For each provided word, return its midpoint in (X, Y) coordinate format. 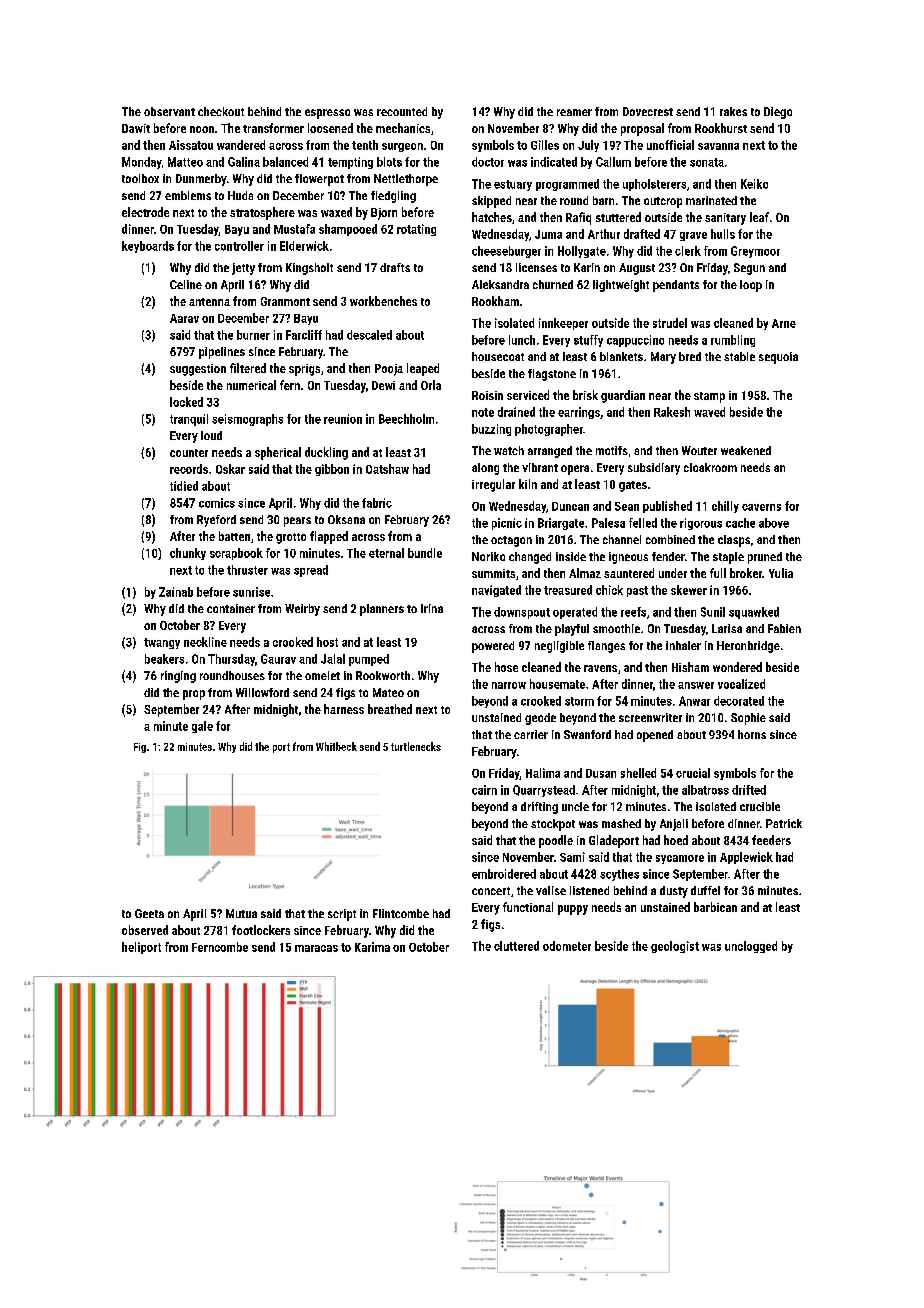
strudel (670, 323)
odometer (567, 946)
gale (202, 727)
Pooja (389, 370)
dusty (674, 892)
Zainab (176, 592)
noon (202, 129)
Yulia (781, 573)
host (327, 642)
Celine (186, 284)
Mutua (241, 913)
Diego (778, 113)
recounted (402, 111)
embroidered (504, 874)
